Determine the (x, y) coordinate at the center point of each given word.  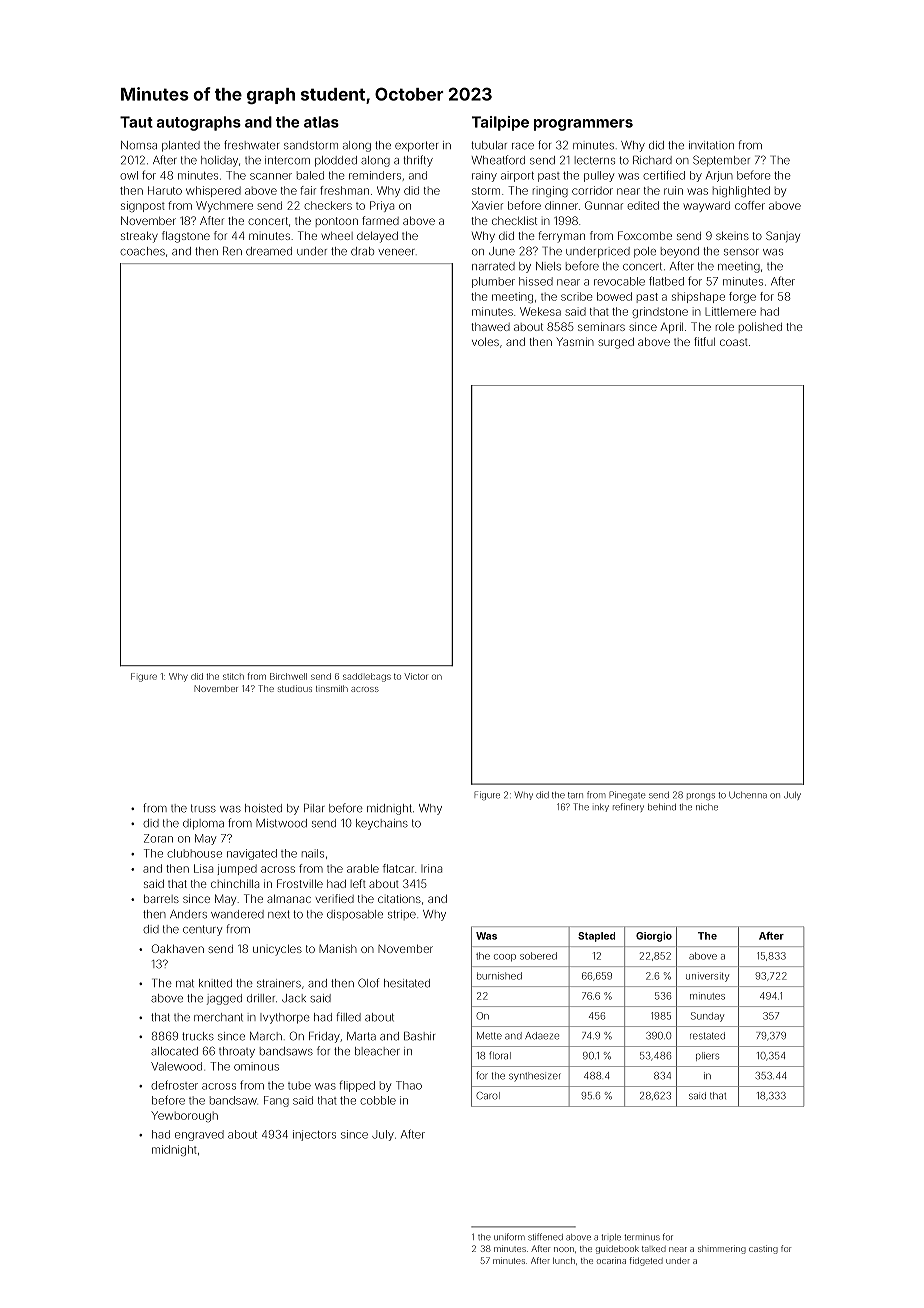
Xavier (487, 205)
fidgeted (646, 1261)
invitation (711, 145)
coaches (142, 251)
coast (734, 342)
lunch (564, 1261)
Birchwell (288, 676)
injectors (314, 1135)
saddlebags (367, 677)
